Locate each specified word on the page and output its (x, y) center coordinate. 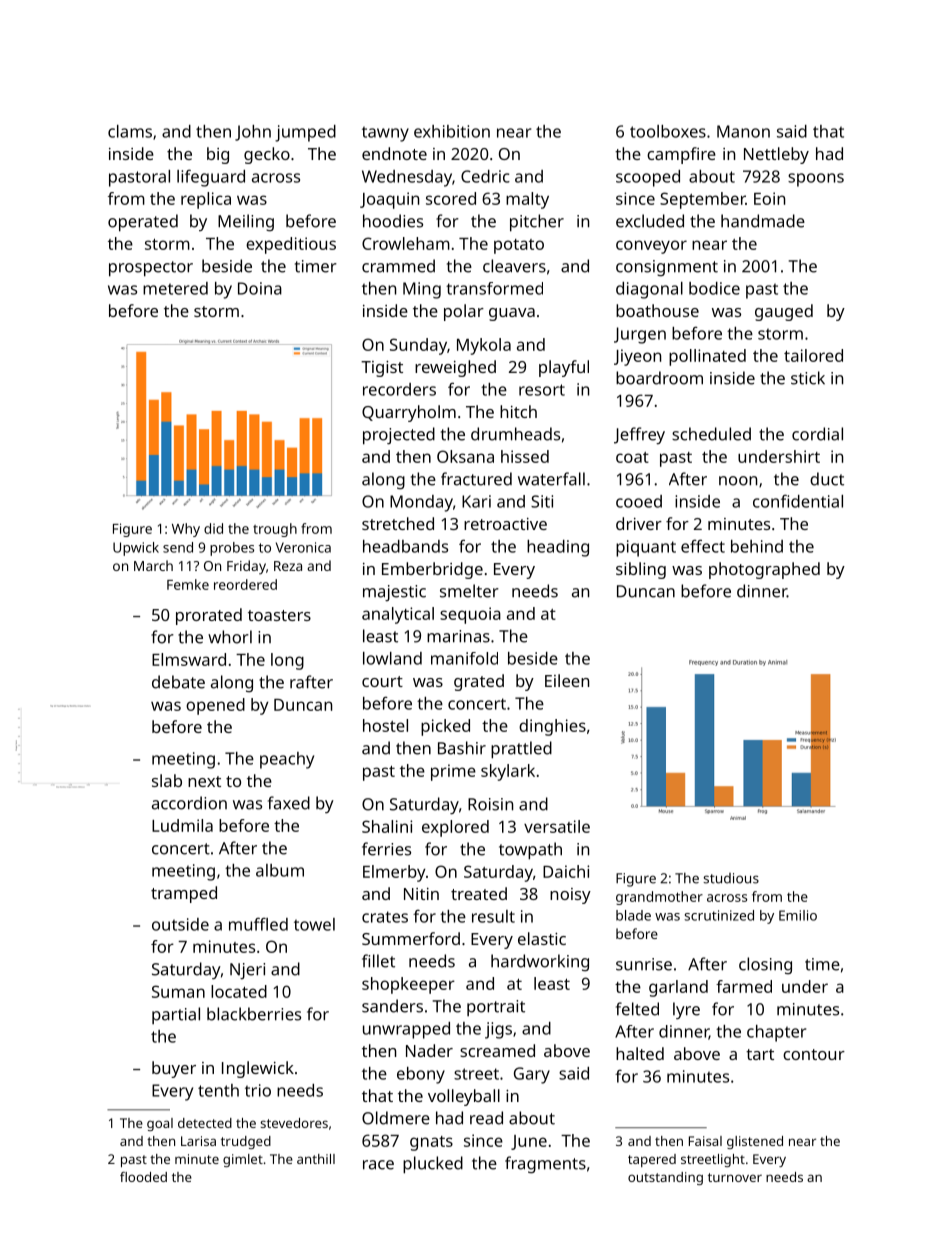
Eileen (567, 680)
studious (731, 878)
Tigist (382, 369)
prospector (151, 269)
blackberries (254, 1014)
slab (167, 780)
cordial (817, 434)
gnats (431, 1143)
